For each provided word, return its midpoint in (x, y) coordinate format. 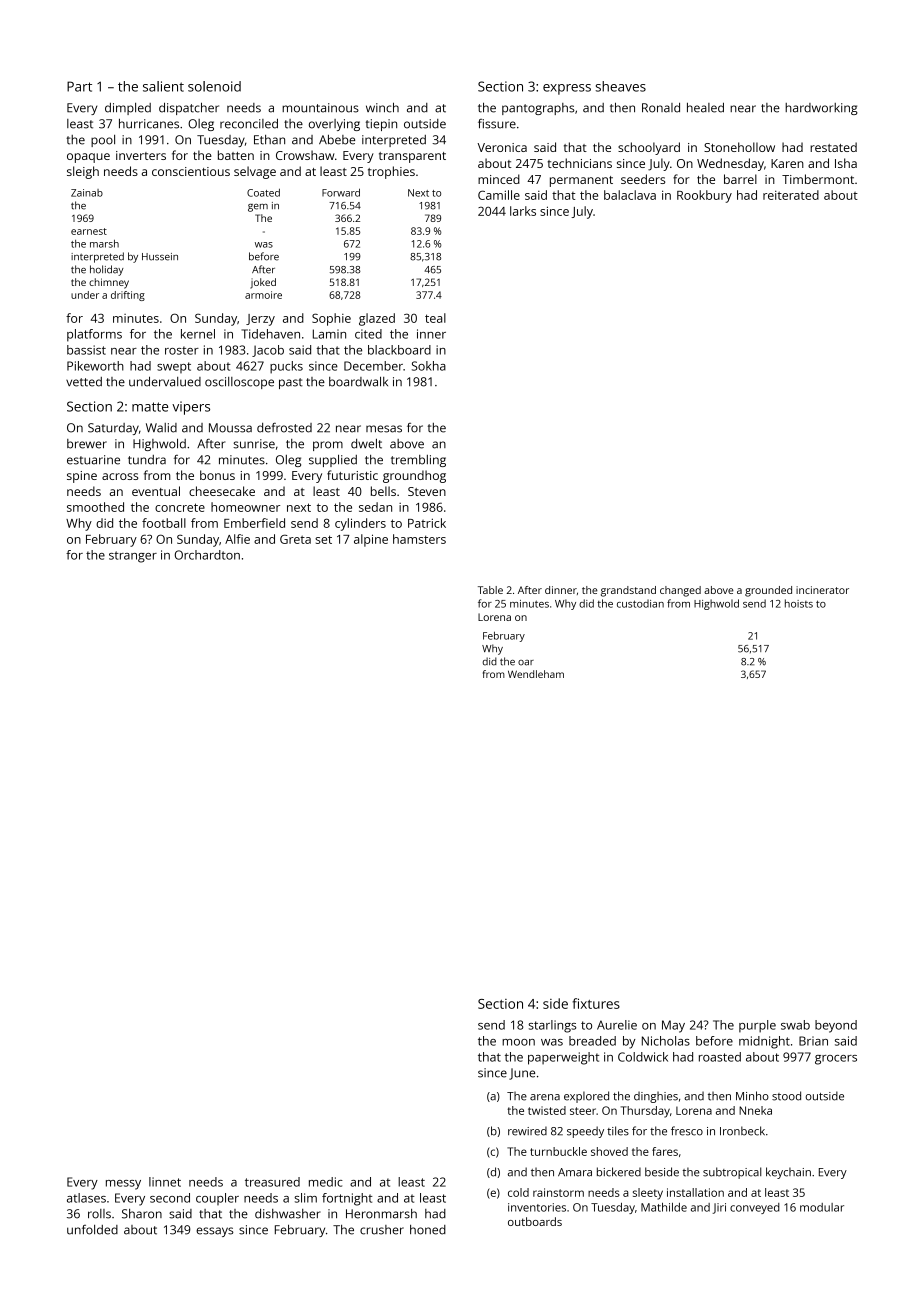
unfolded (92, 1230)
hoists (799, 603)
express (567, 89)
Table (490, 590)
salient (163, 86)
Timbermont (818, 179)
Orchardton (207, 555)
